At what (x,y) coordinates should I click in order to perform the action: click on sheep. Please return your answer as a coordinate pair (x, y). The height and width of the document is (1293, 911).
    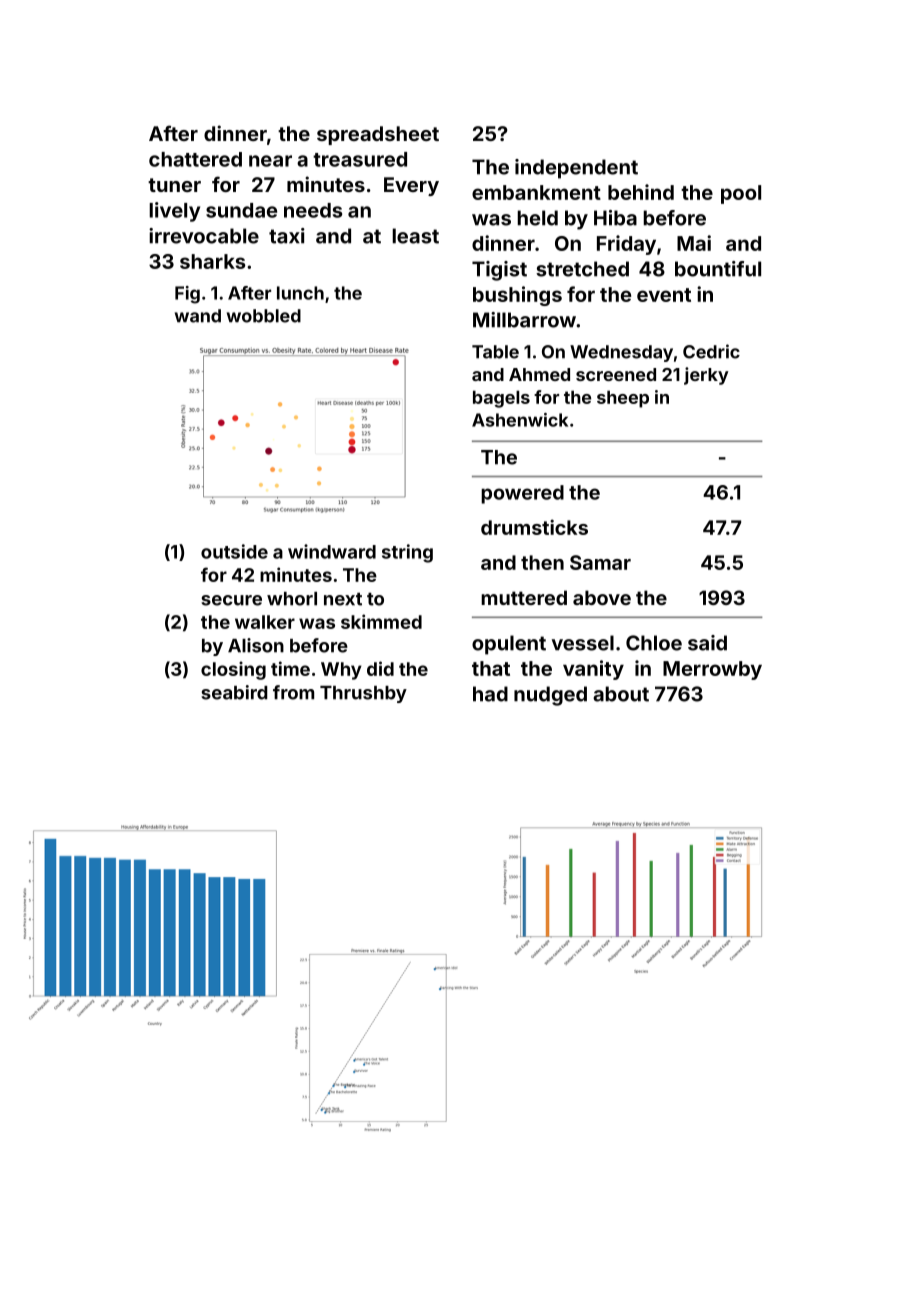
    Looking at the image, I should click on (623, 399).
